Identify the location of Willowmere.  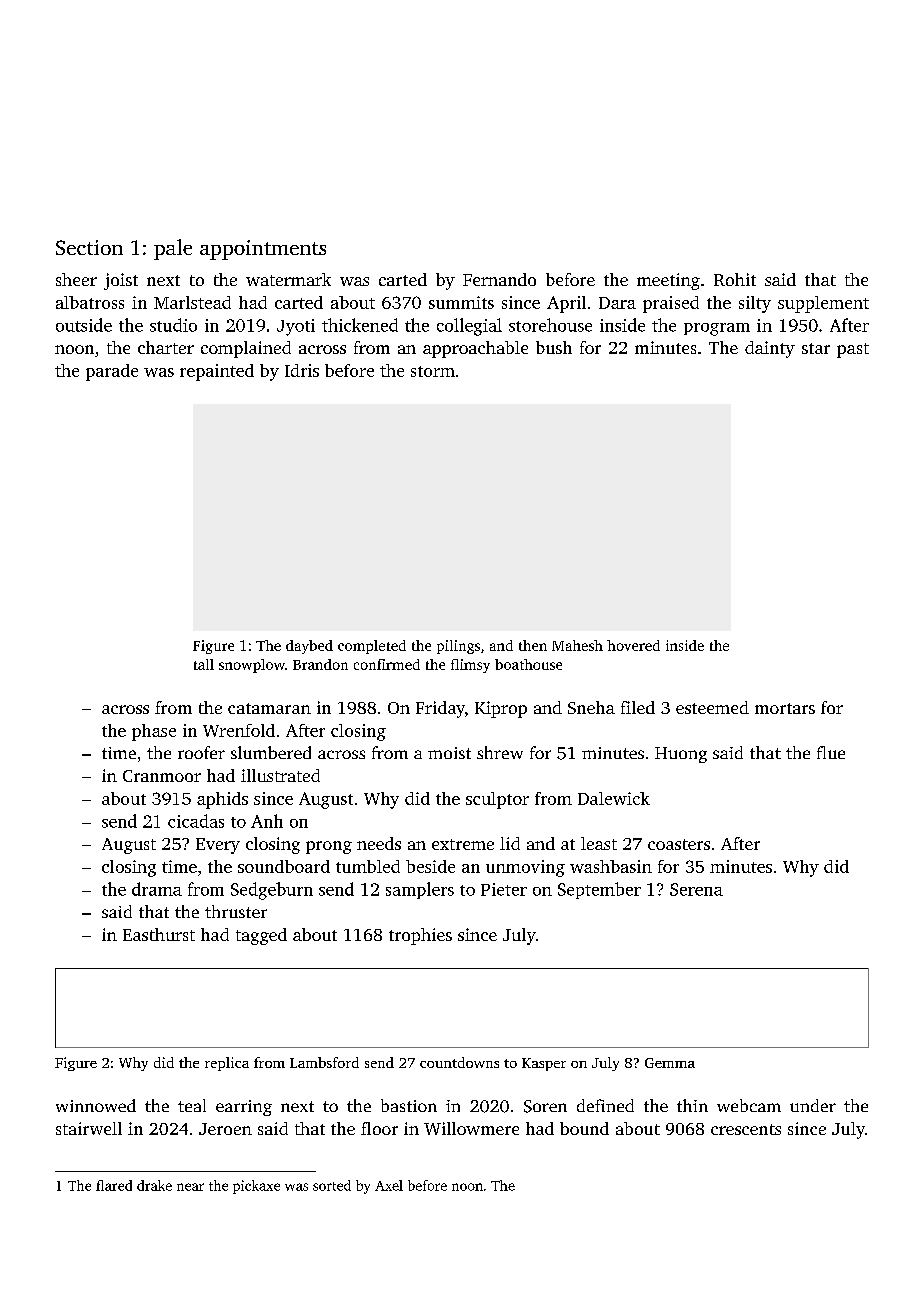
(471, 1128).
